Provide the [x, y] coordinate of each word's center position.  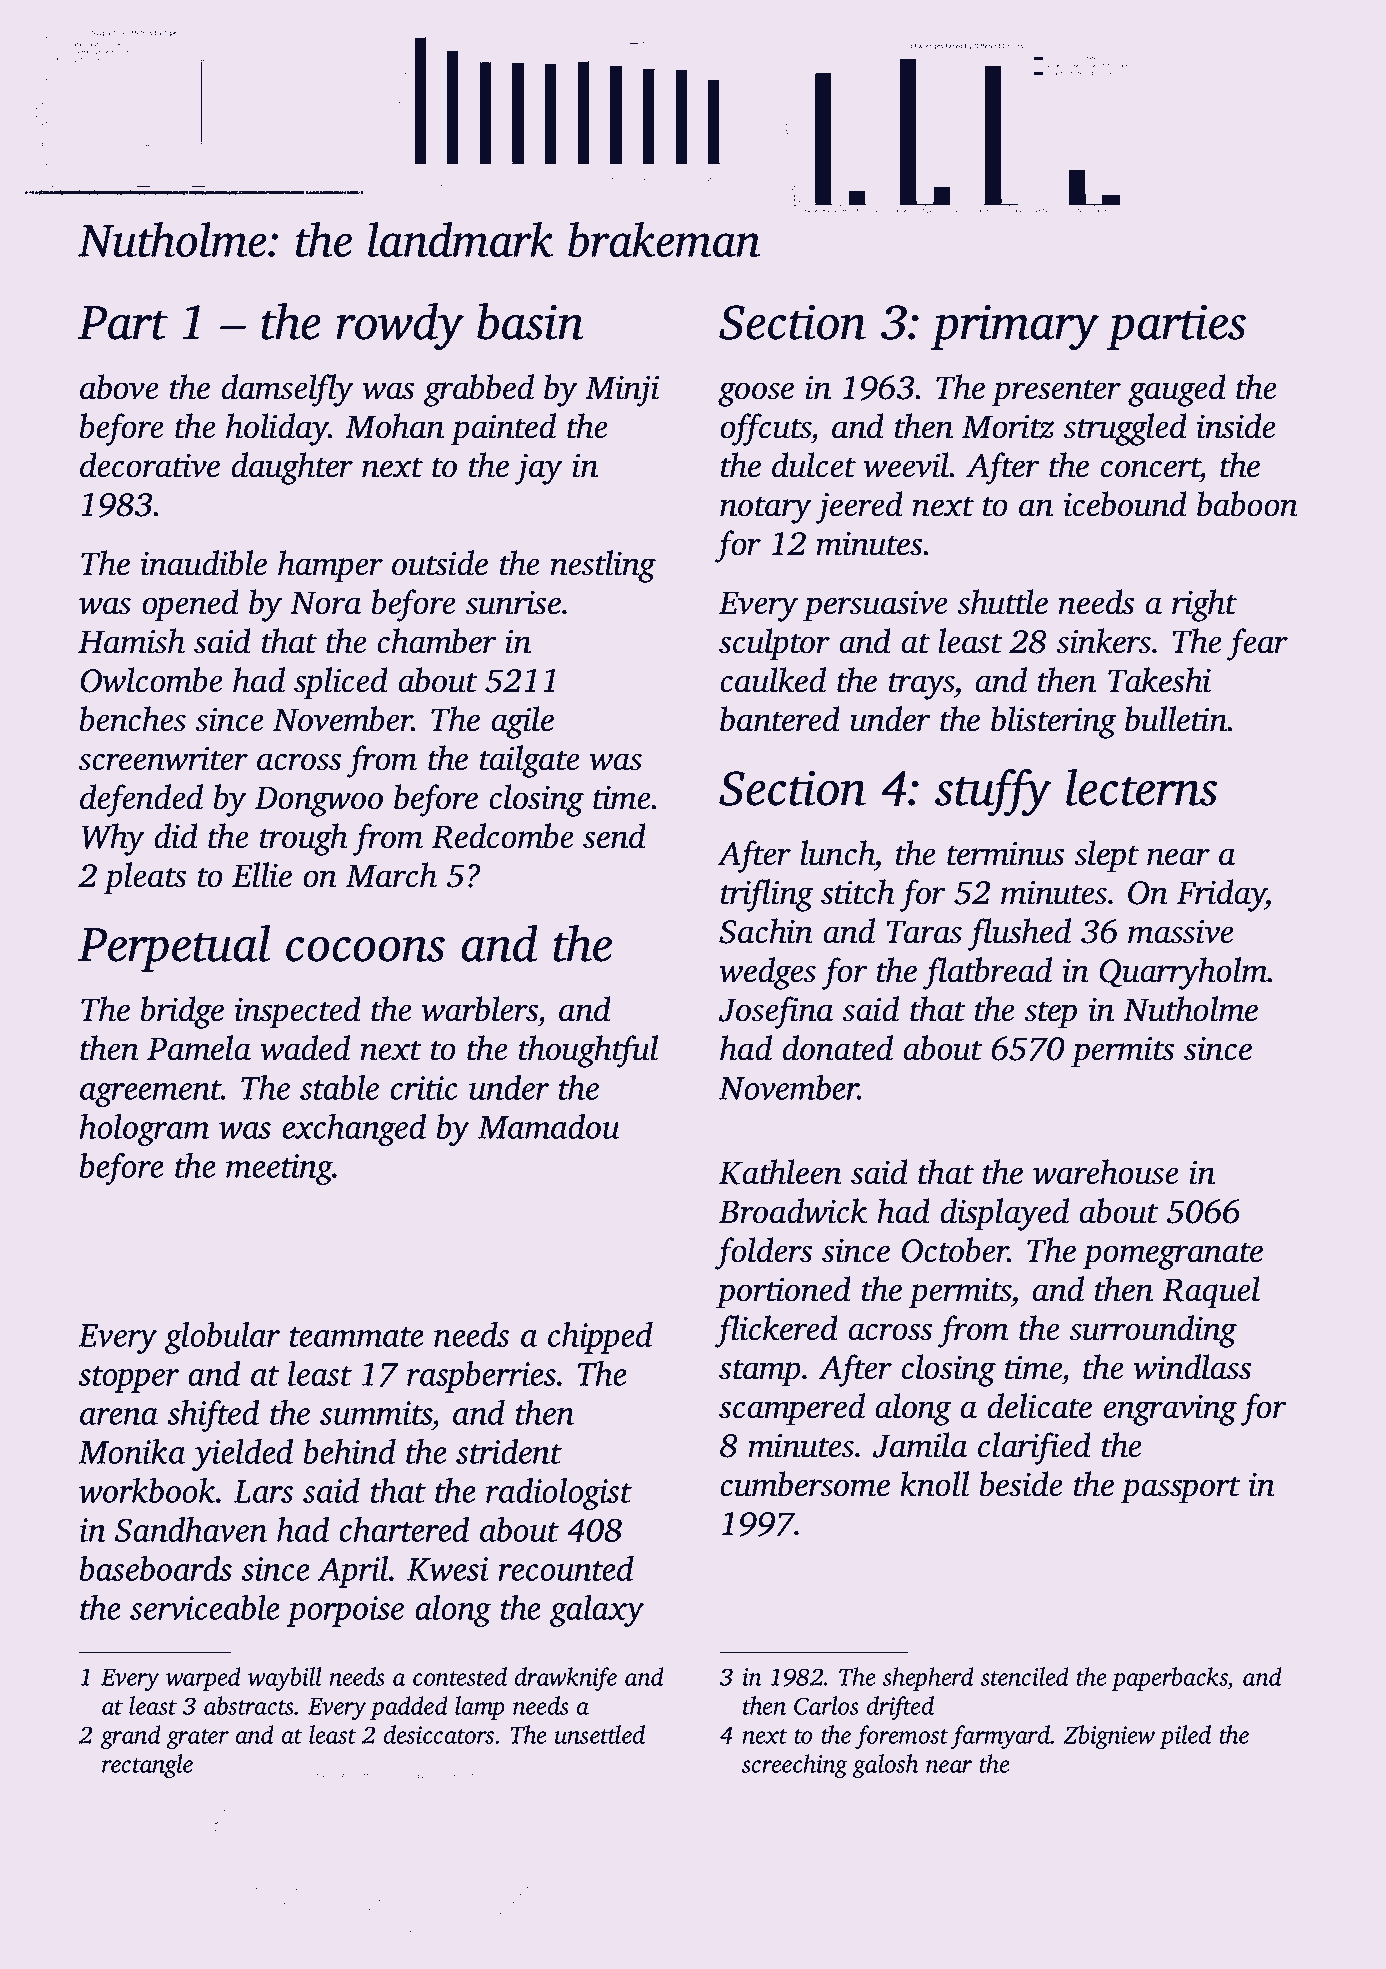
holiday [277, 429]
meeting [279, 1169]
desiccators [439, 1734]
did [176, 836]
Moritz [1008, 427]
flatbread [987, 973]
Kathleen [780, 1172]
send [614, 836]
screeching [795, 1766]
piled [1185, 1737]
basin [530, 321]
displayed [1004, 1214]
